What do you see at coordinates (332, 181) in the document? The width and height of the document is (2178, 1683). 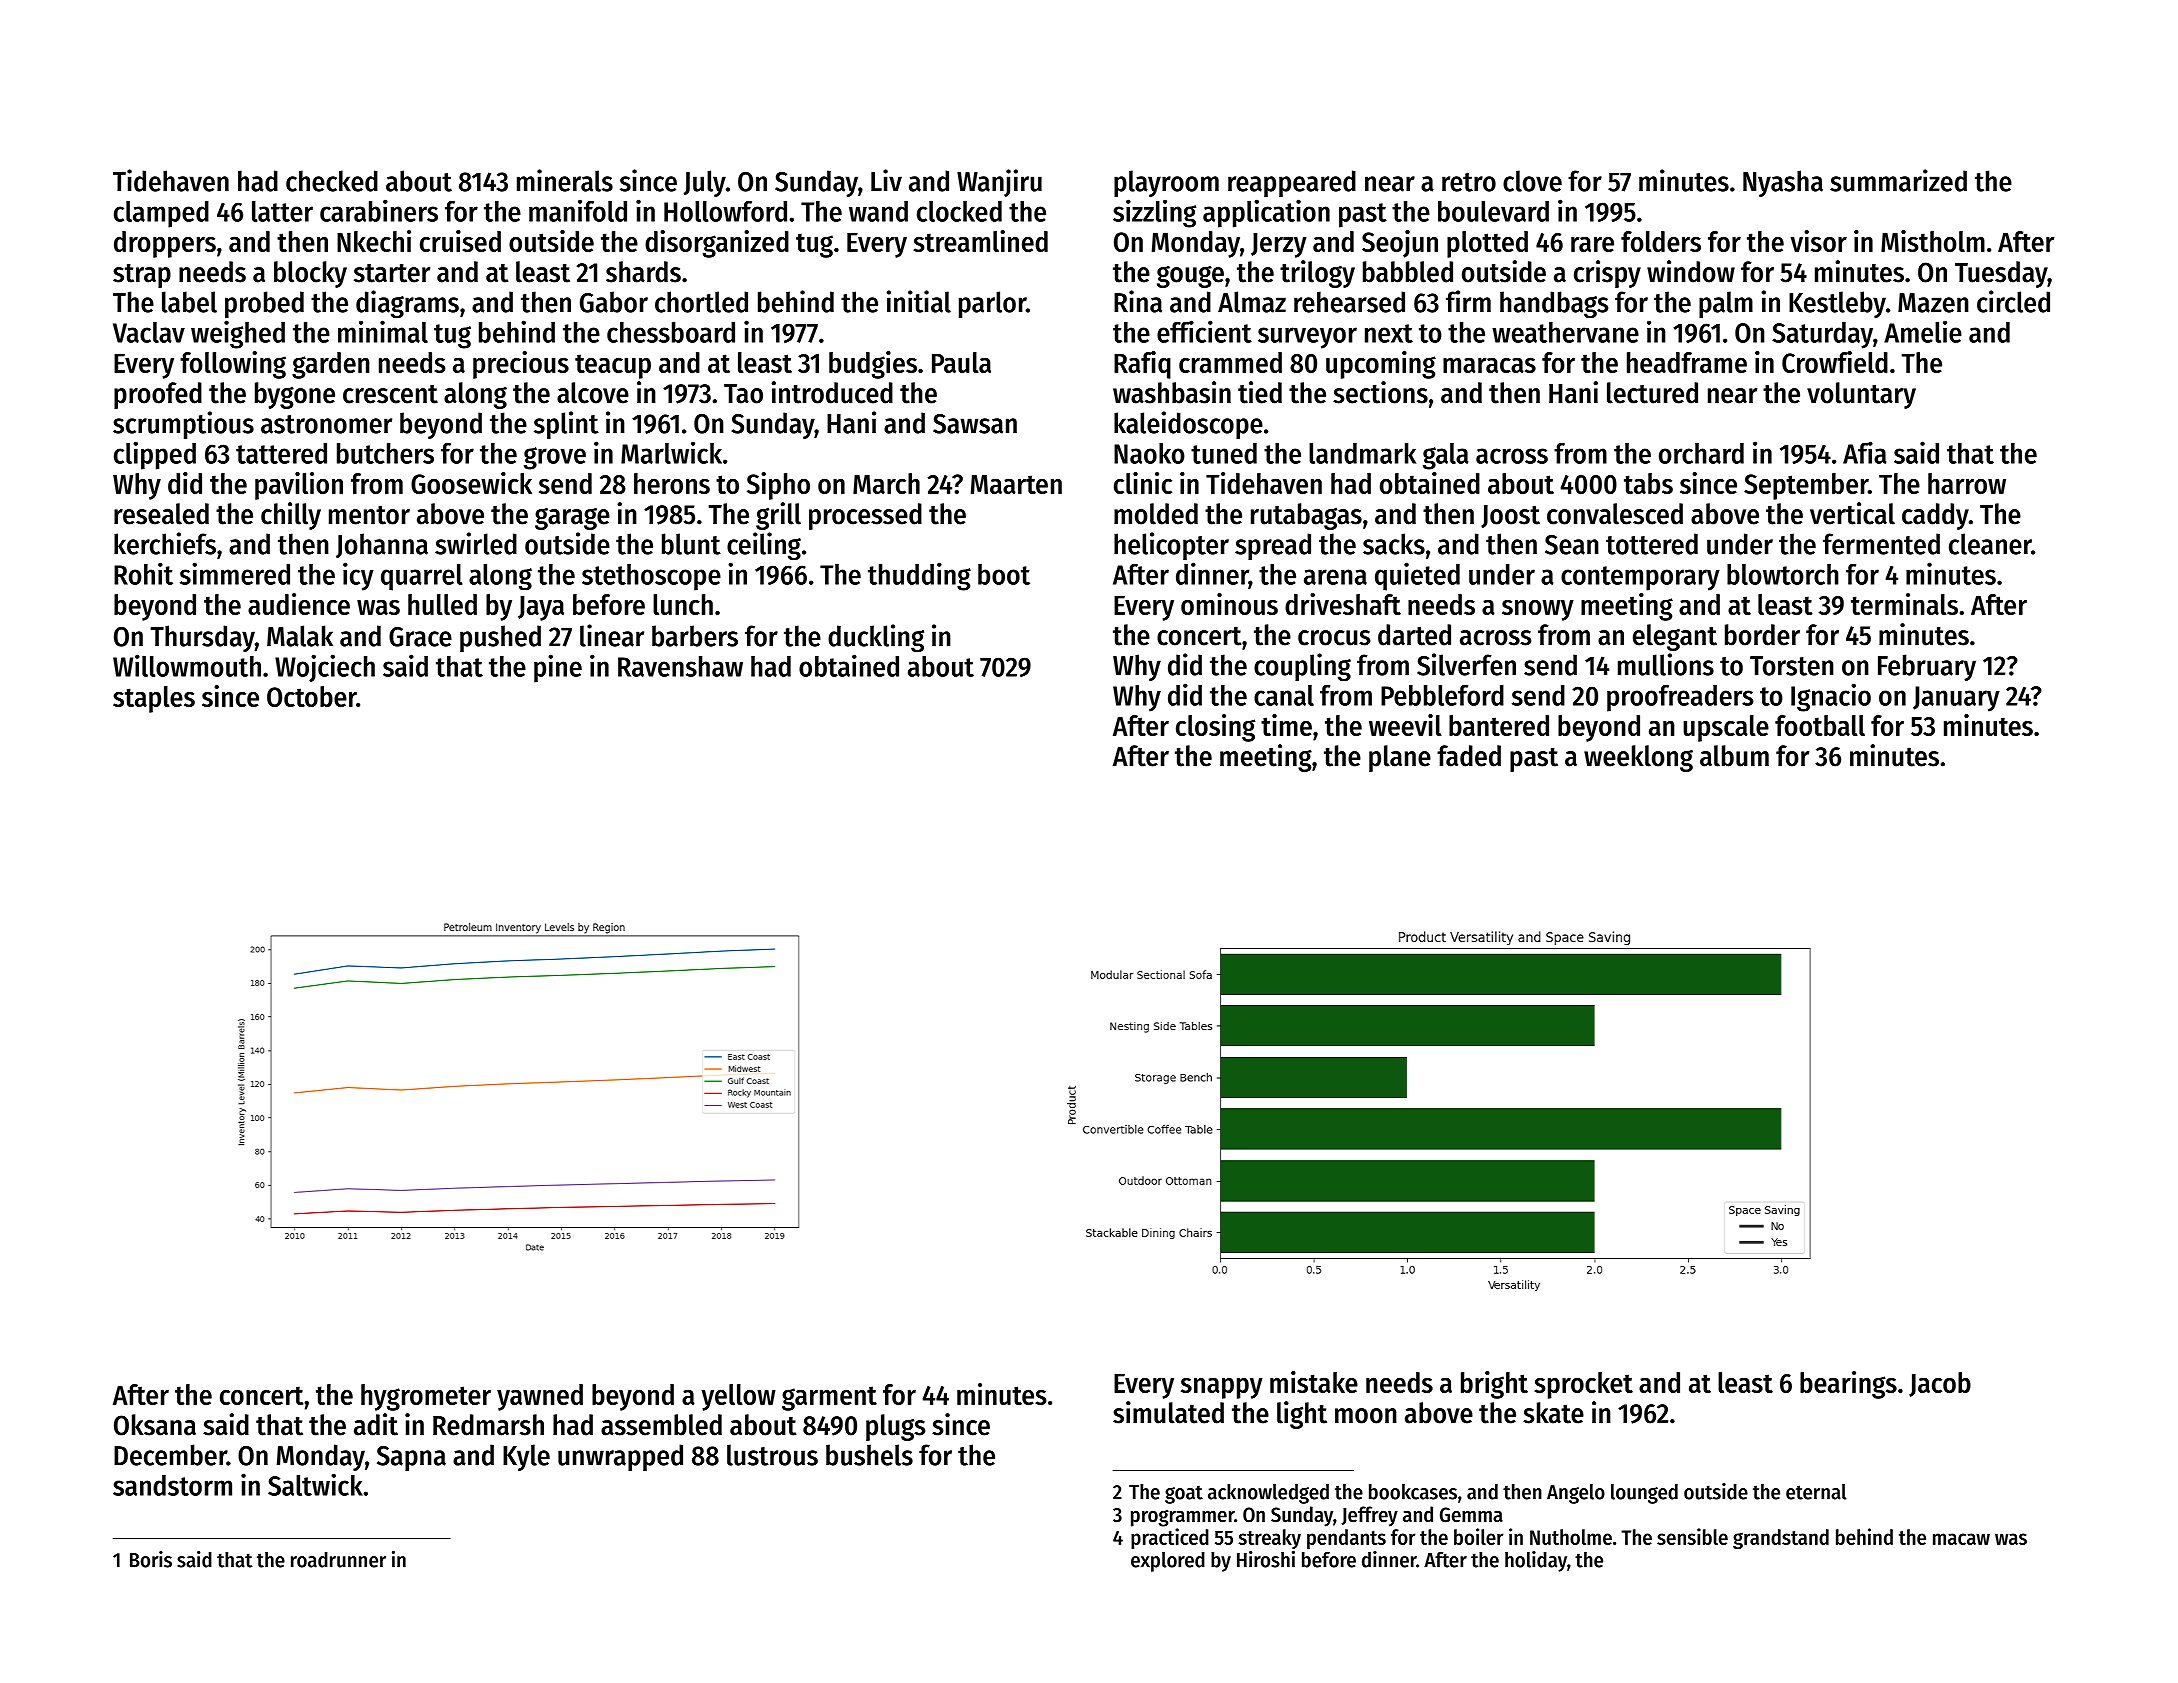 I see `checked` at bounding box center [332, 181].
